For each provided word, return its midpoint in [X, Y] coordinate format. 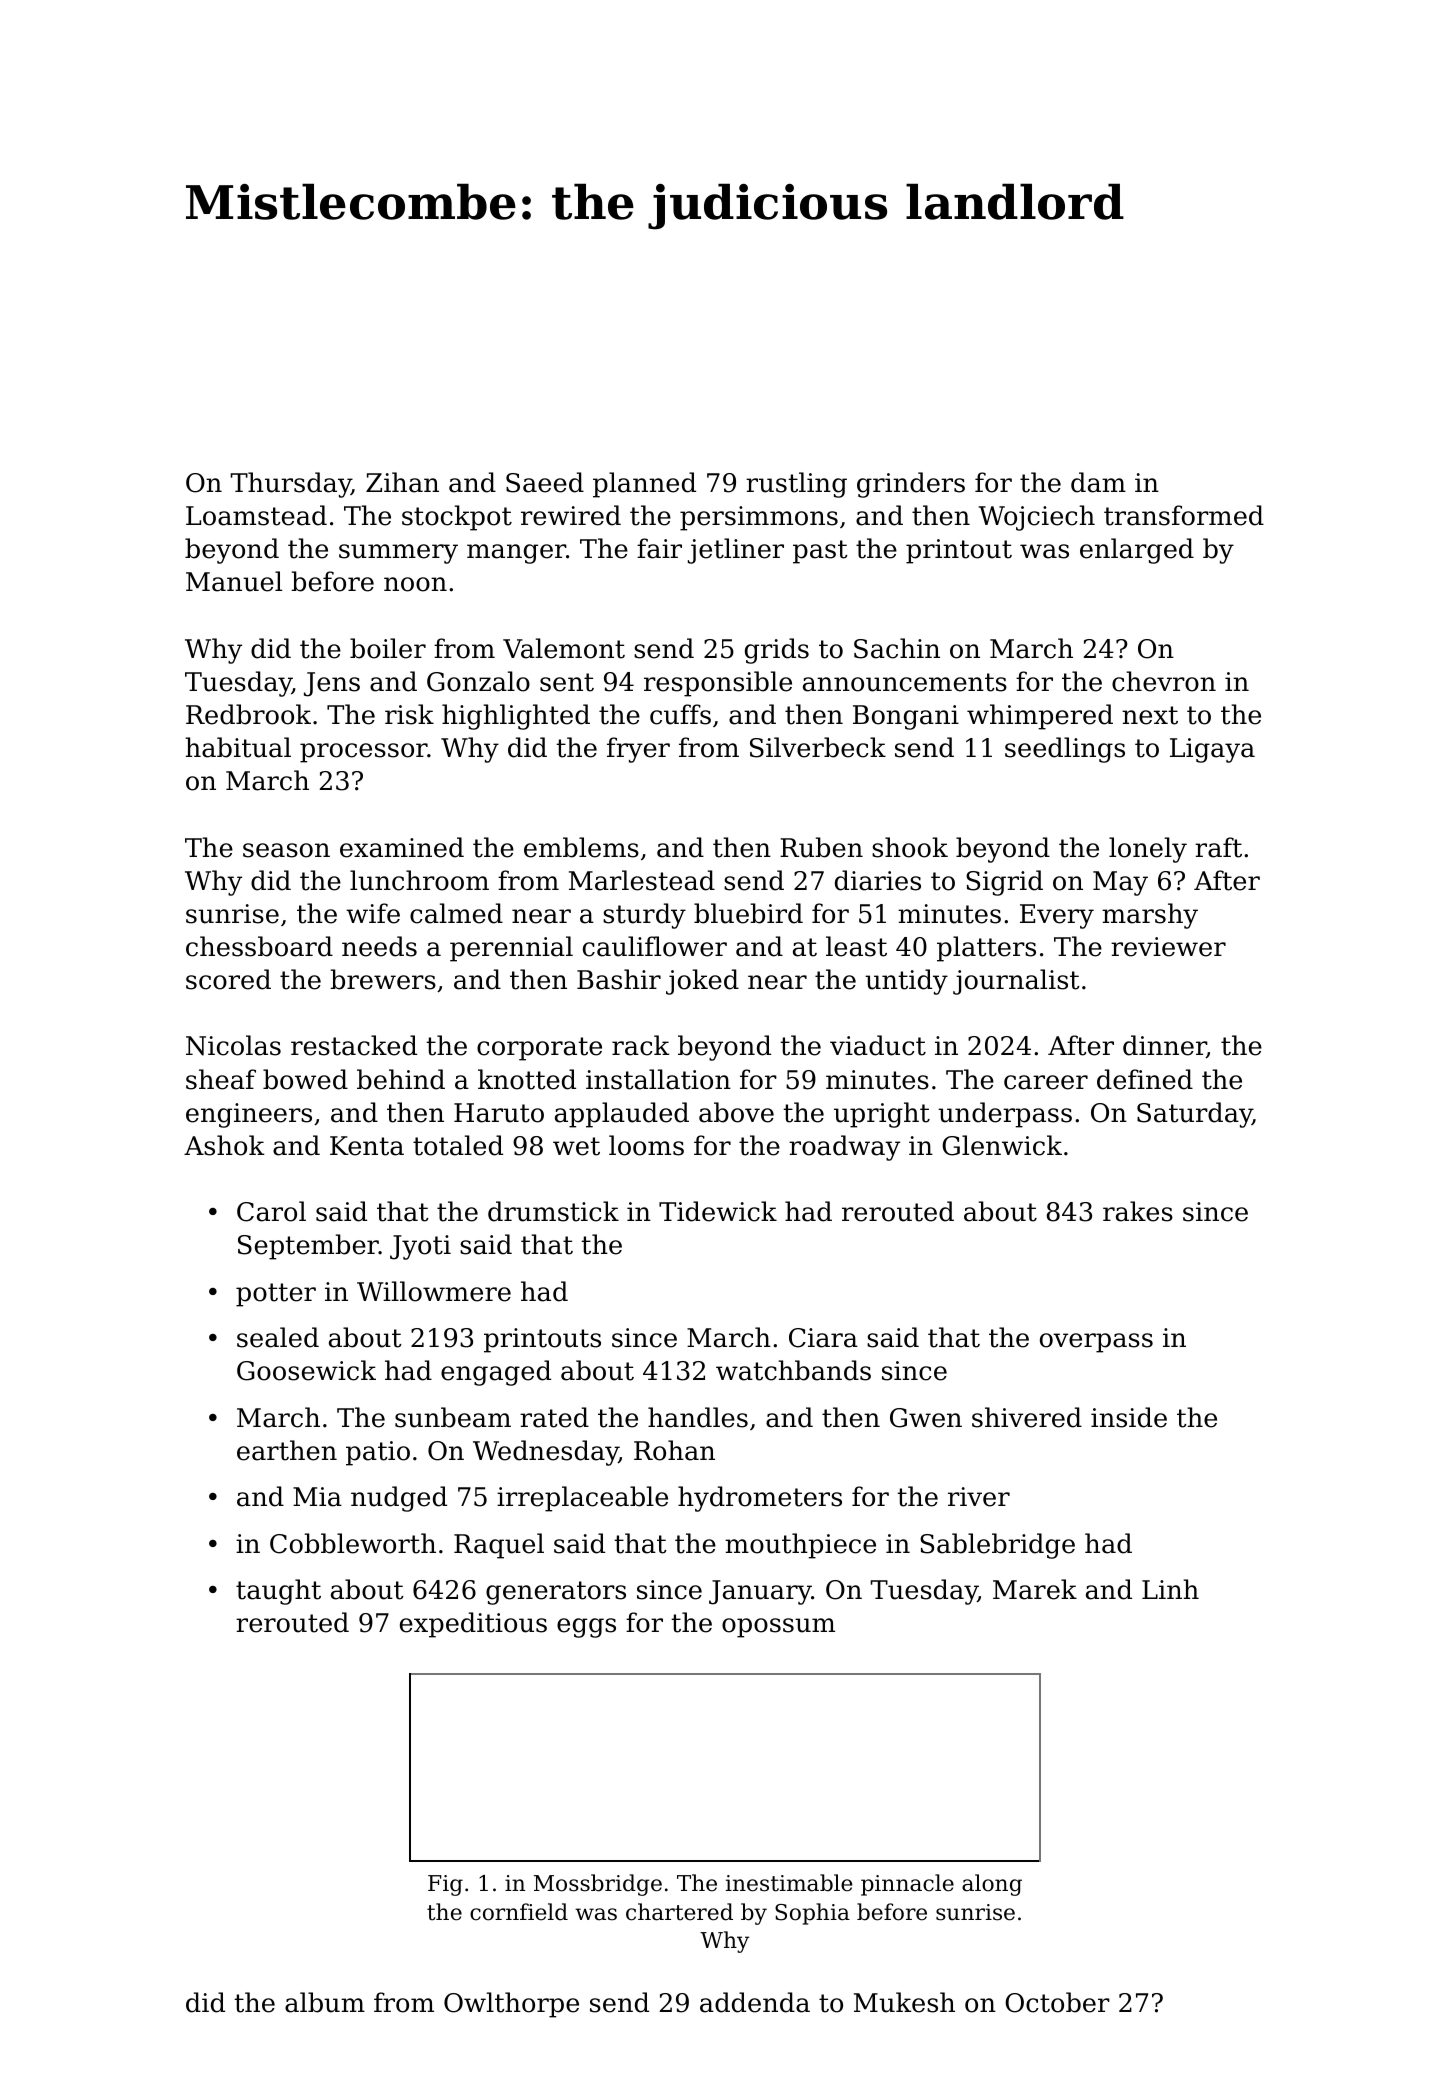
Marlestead [642, 880]
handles [698, 1417]
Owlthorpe [511, 2005]
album [325, 2002]
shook [910, 847]
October [1057, 2002]
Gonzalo [478, 681]
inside [1129, 1417]
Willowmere [434, 1291]
